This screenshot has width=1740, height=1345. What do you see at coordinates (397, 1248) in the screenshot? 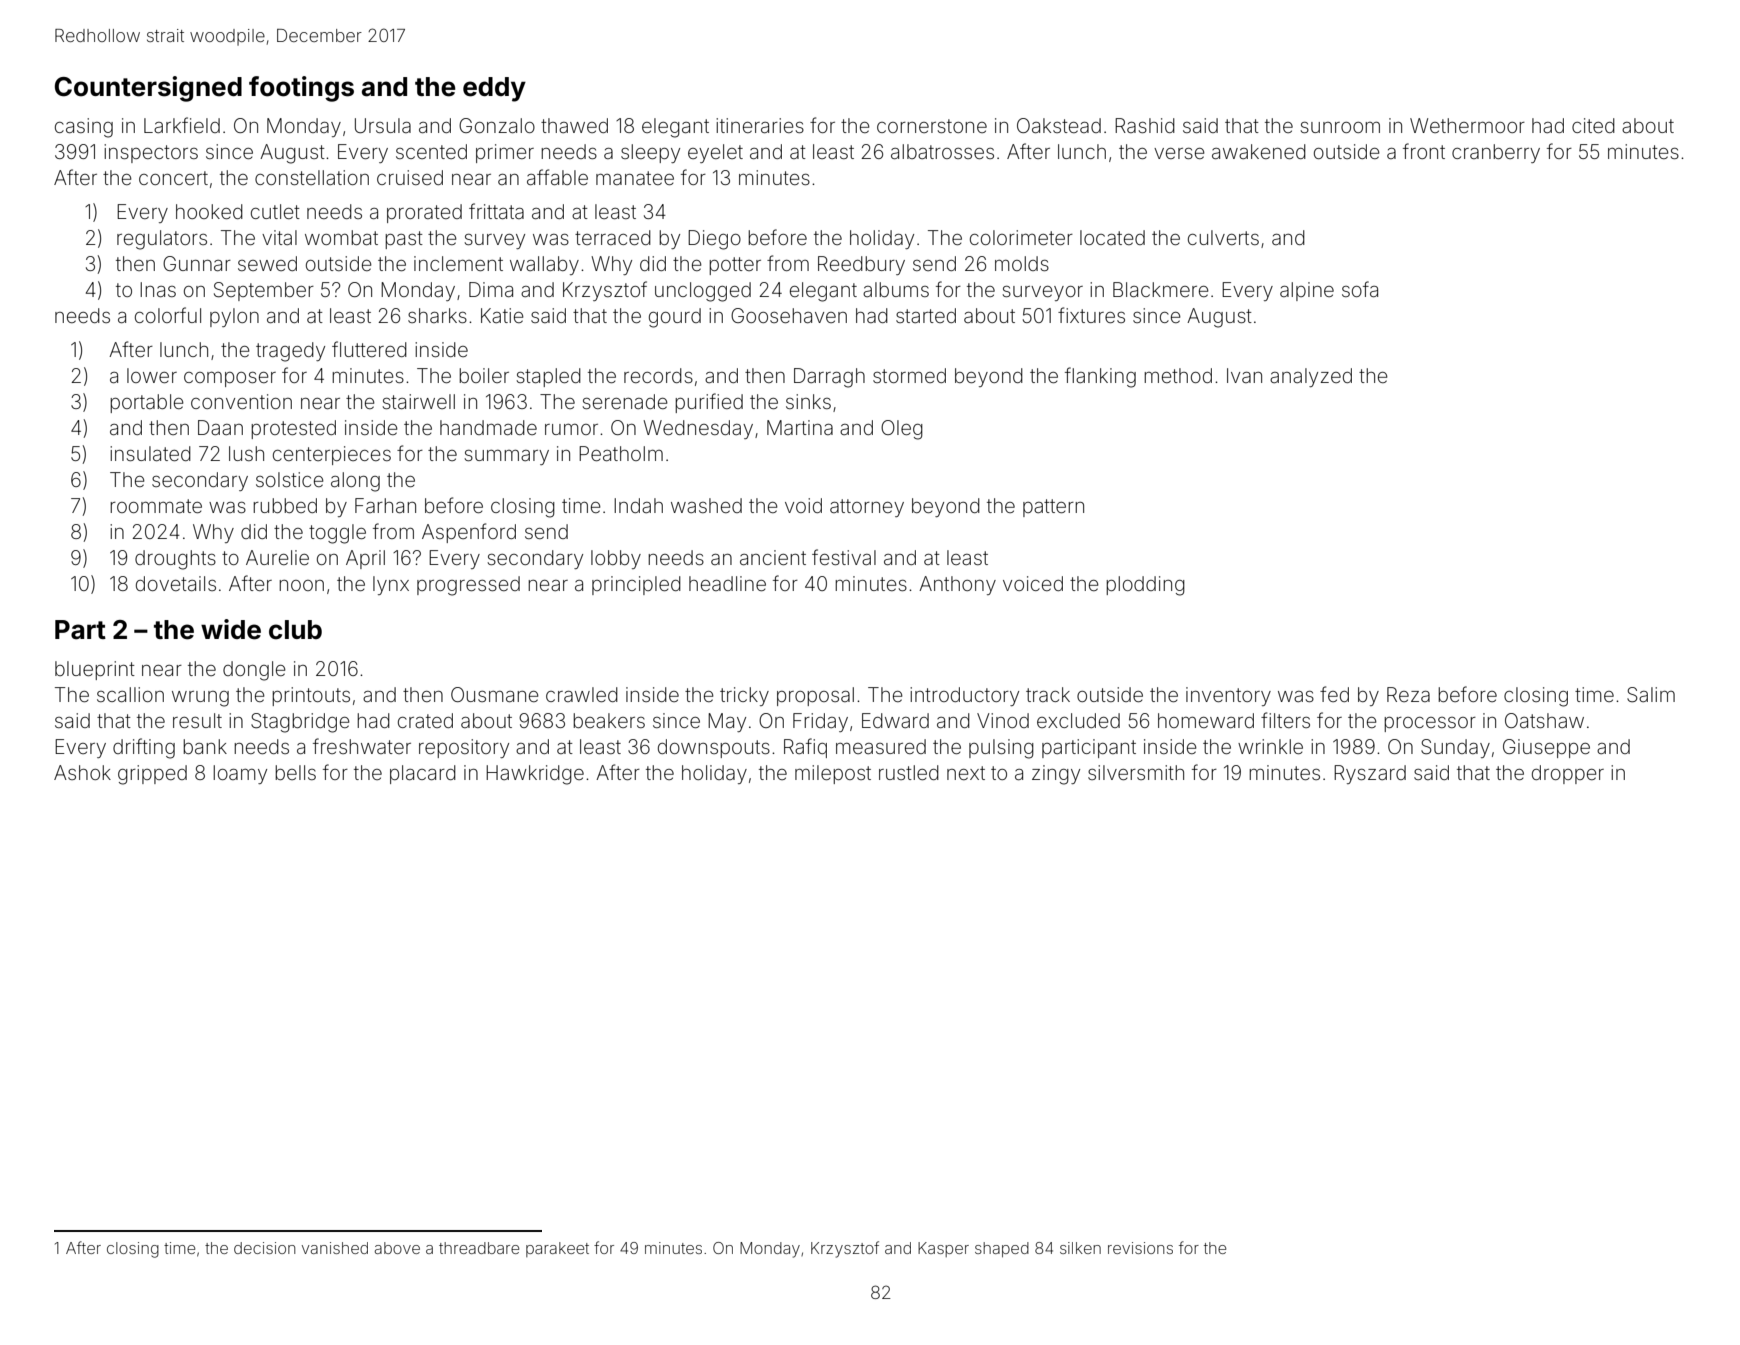
I see `above` at bounding box center [397, 1248].
